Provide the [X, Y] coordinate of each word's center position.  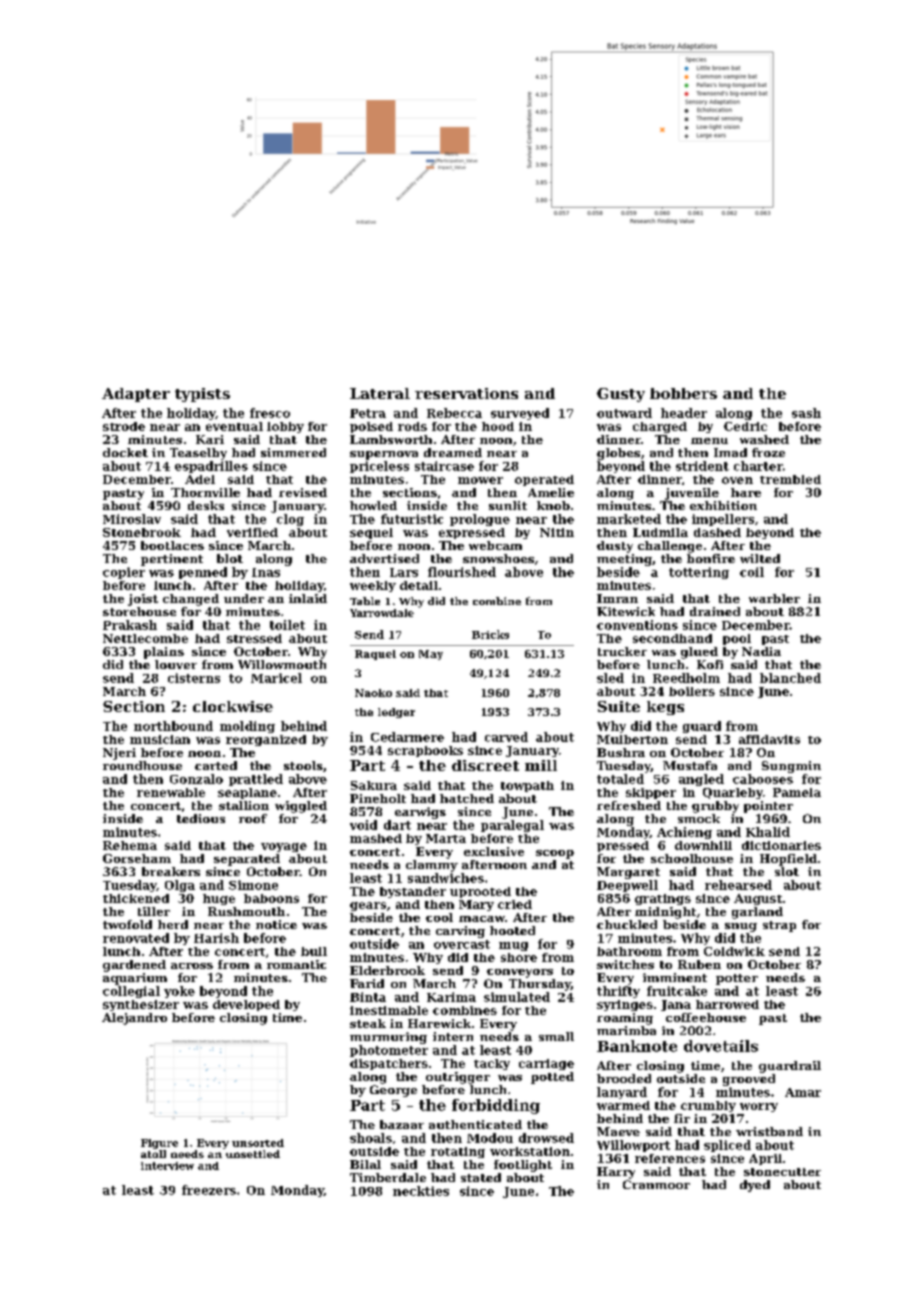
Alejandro [134, 1019]
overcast [462, 944]
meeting [624, 560]
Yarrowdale [382, 613]
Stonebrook [142, 532]
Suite [619, 706]
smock [699, 818]
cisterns [194, 678]
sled [610, 678]
